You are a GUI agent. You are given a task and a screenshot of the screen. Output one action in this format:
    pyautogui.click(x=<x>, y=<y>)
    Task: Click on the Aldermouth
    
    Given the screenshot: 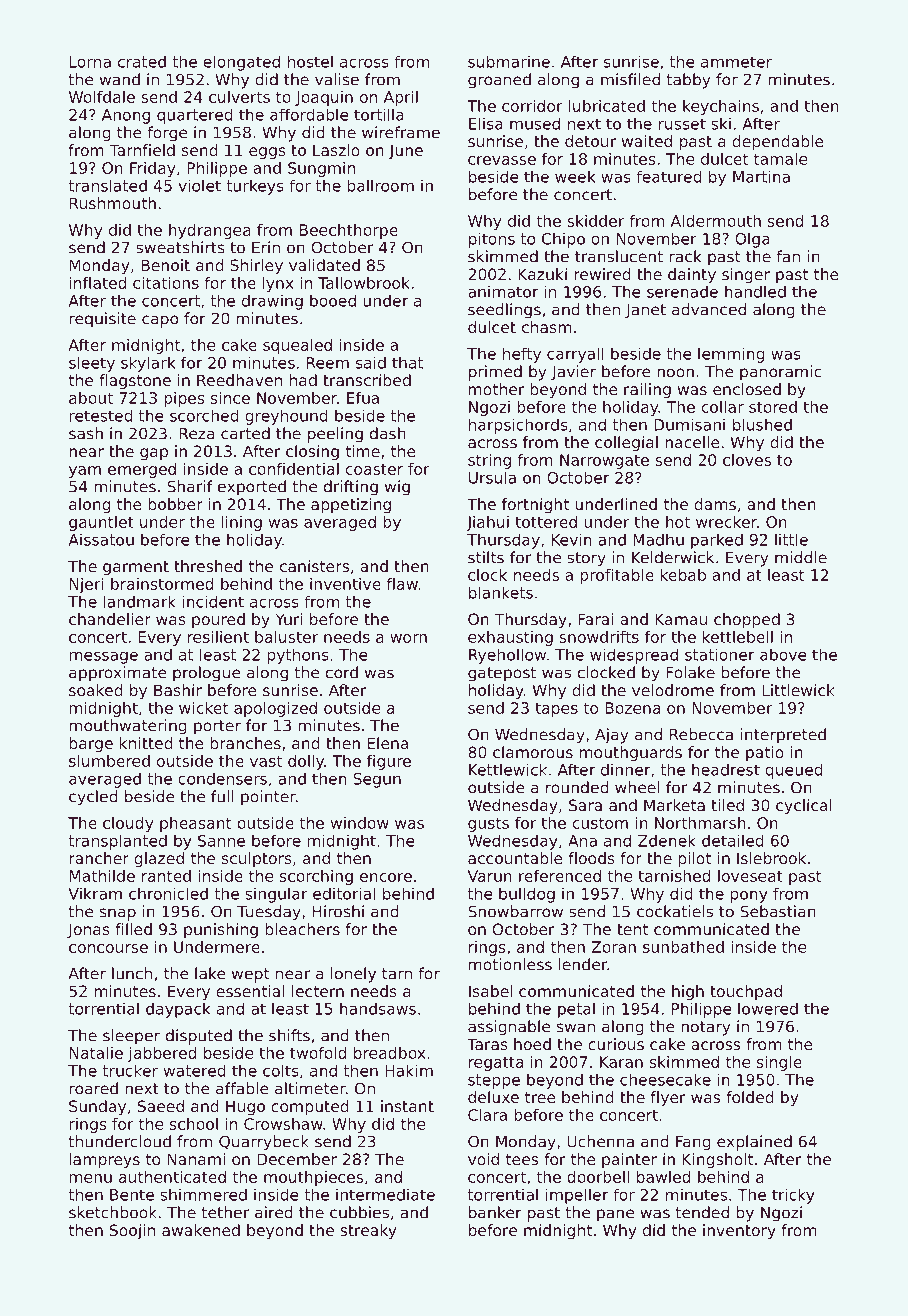 What is the action you would take?
    pyautogui.click(x=716, y=221)
